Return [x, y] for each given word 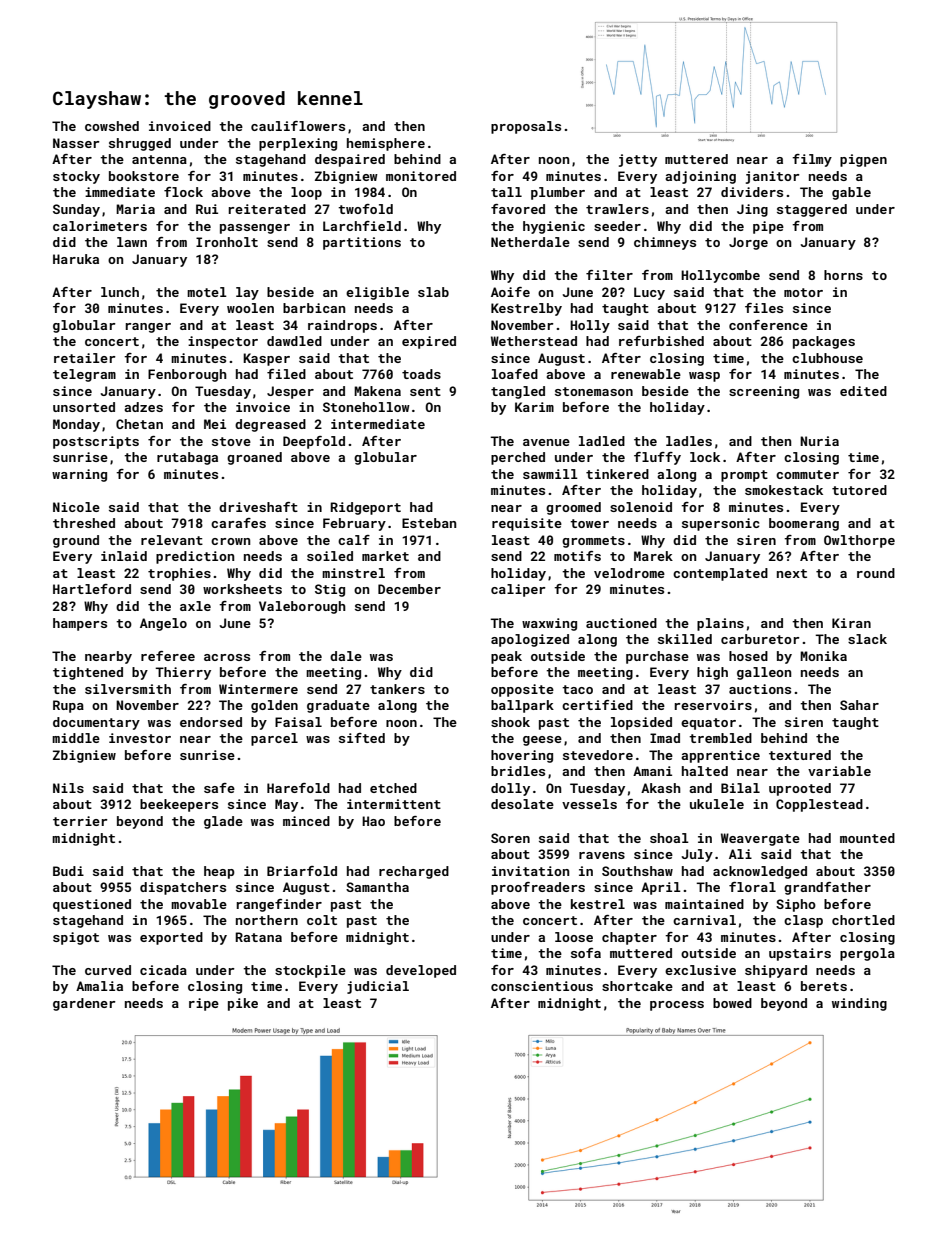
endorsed [211, 722]
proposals [526, 127]
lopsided [641, 723]
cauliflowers [298, 126]
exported [171, 938]
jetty [638, 160]
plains [720, 624]
